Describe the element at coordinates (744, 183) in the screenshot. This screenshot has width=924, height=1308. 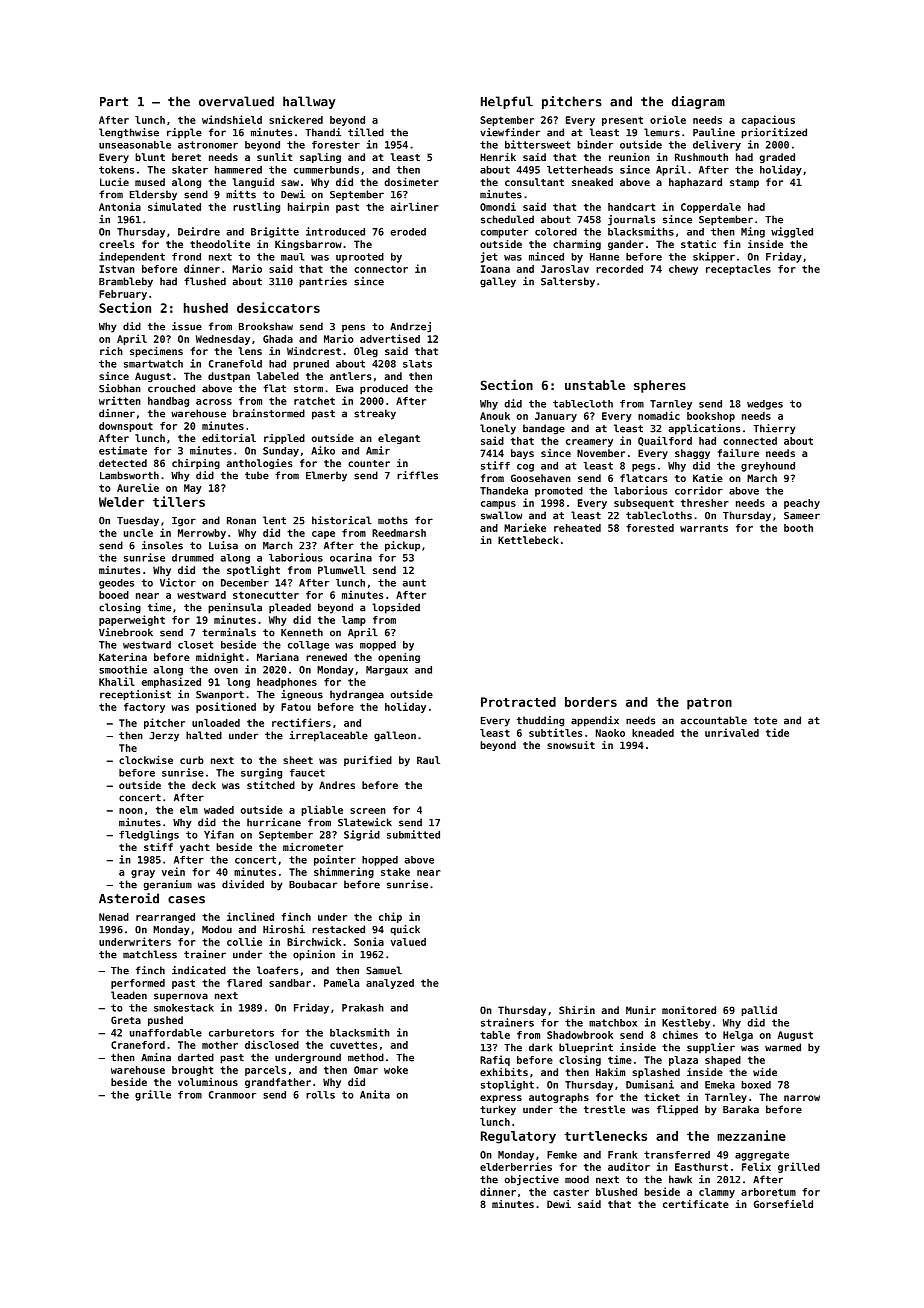
I see `stamp` at that location.
